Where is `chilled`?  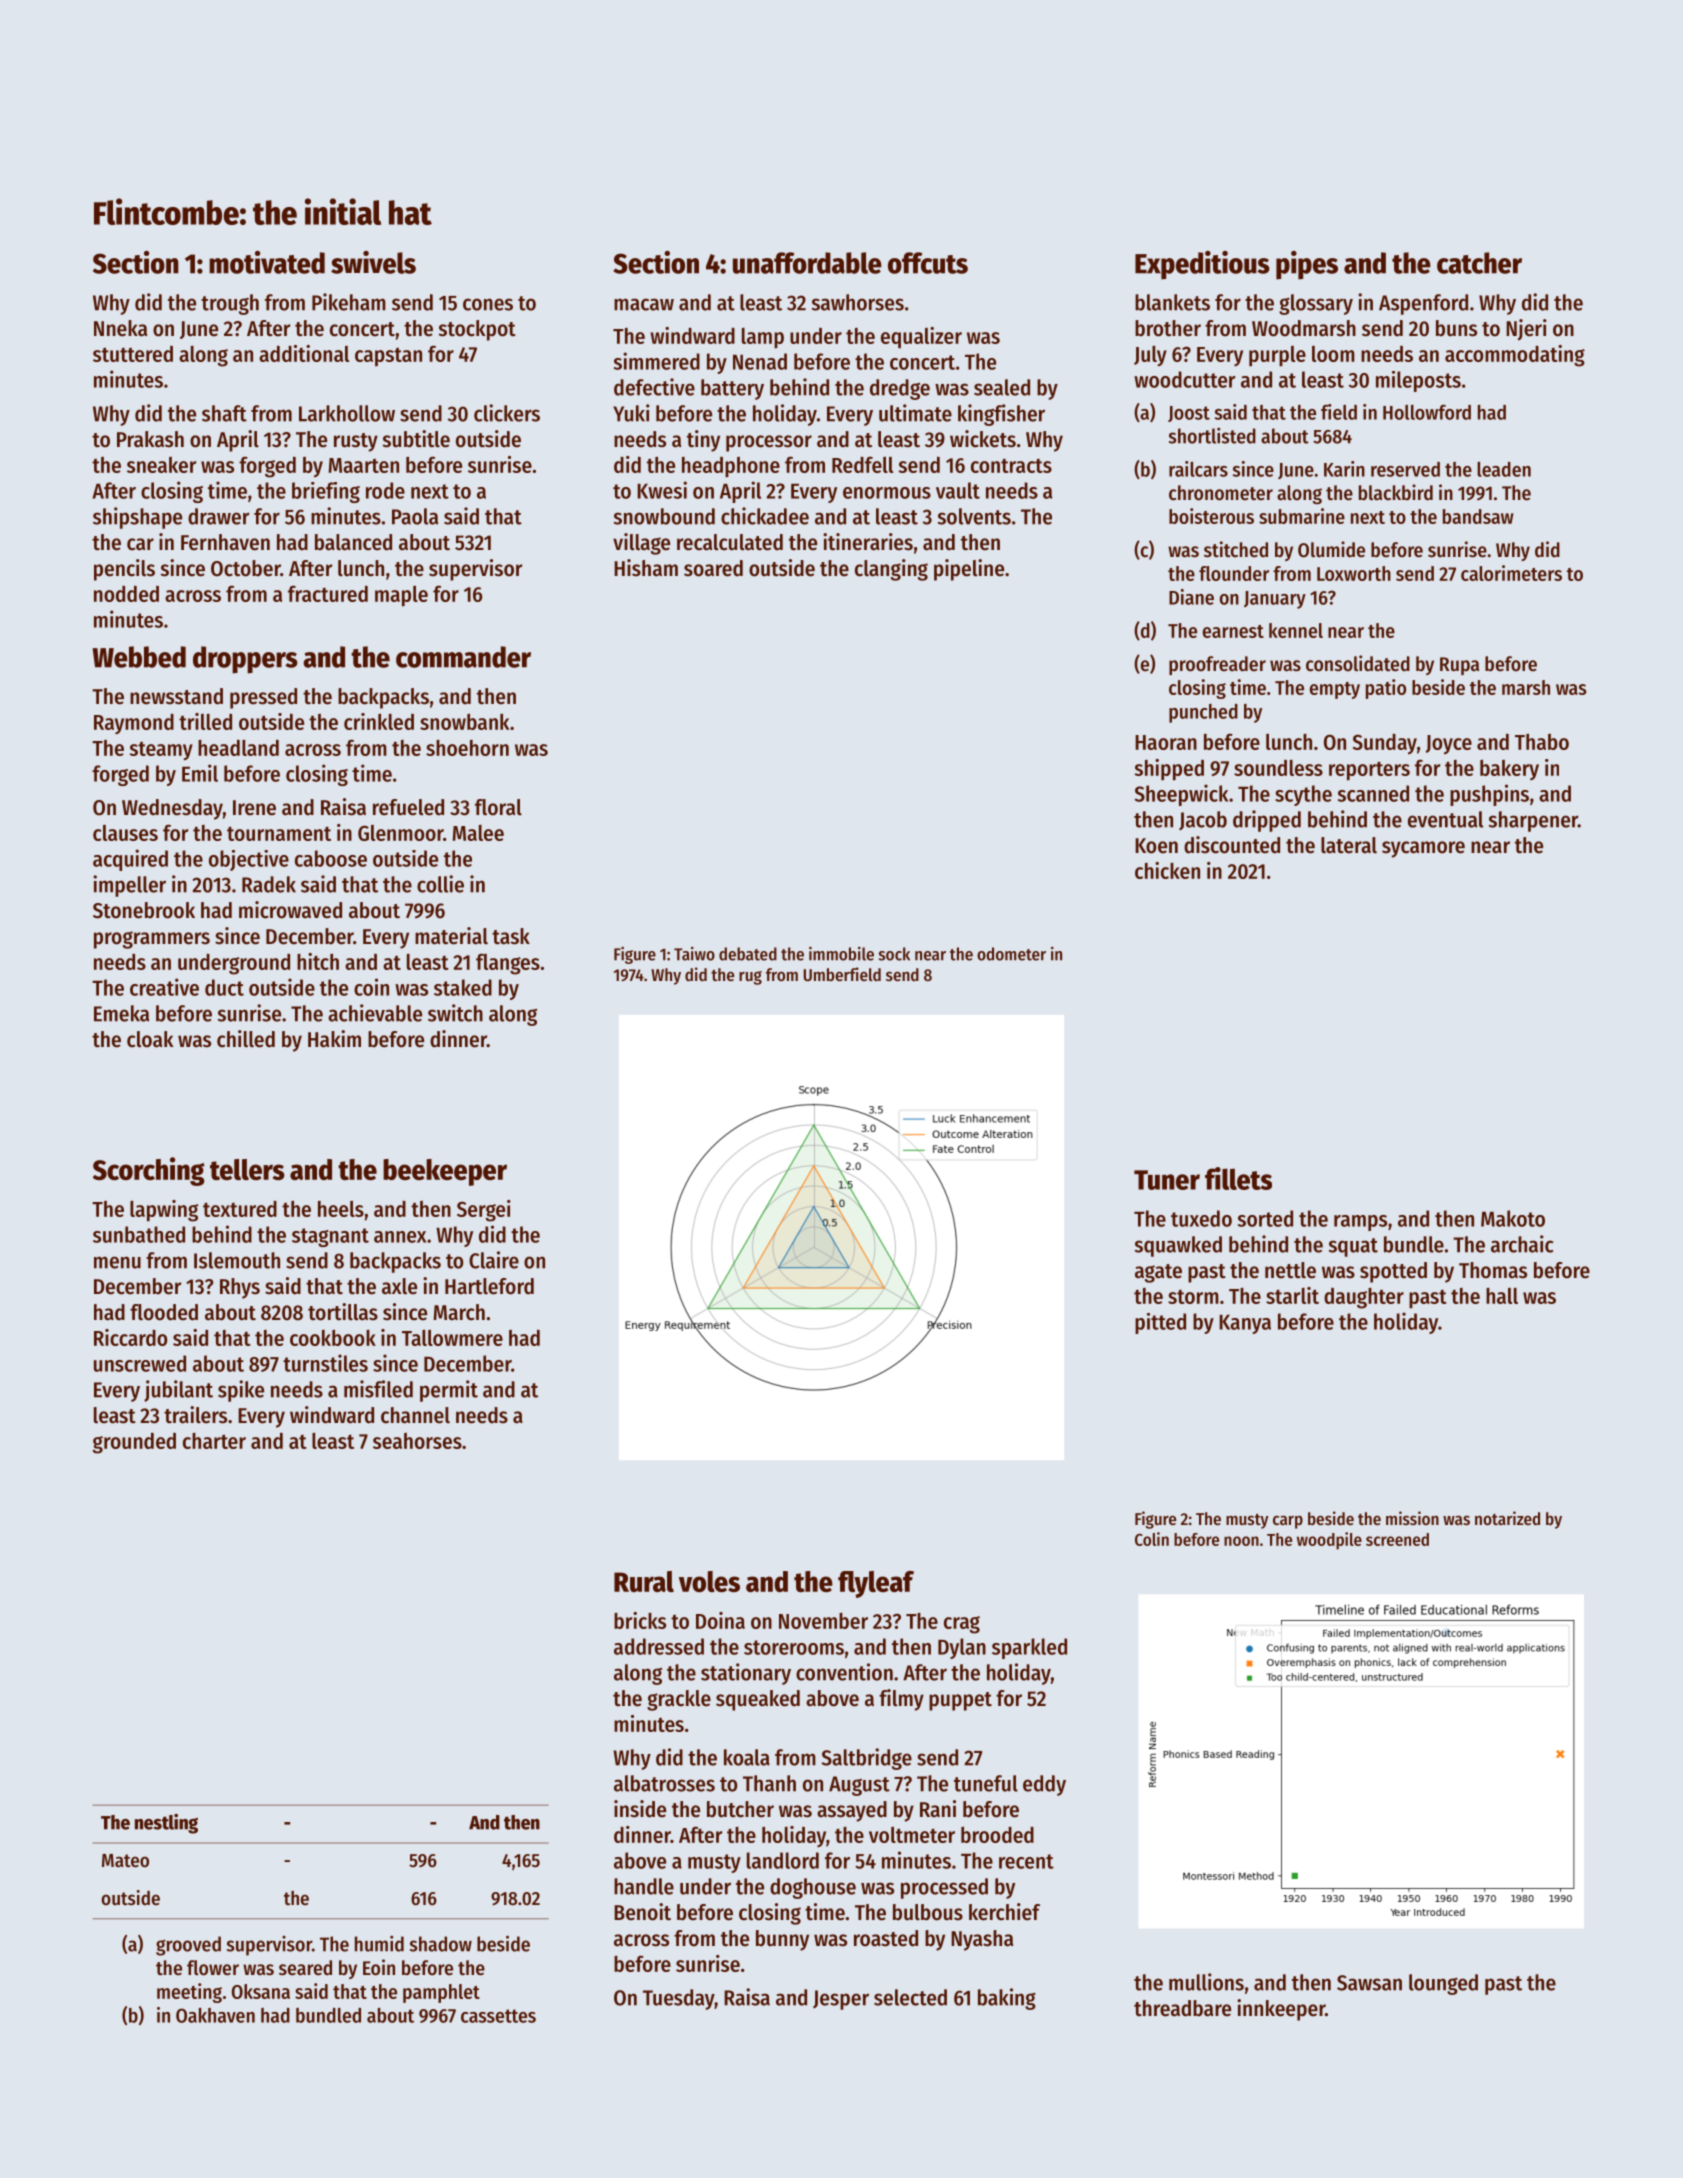
chilled is located at coordinates (246, 1039).
